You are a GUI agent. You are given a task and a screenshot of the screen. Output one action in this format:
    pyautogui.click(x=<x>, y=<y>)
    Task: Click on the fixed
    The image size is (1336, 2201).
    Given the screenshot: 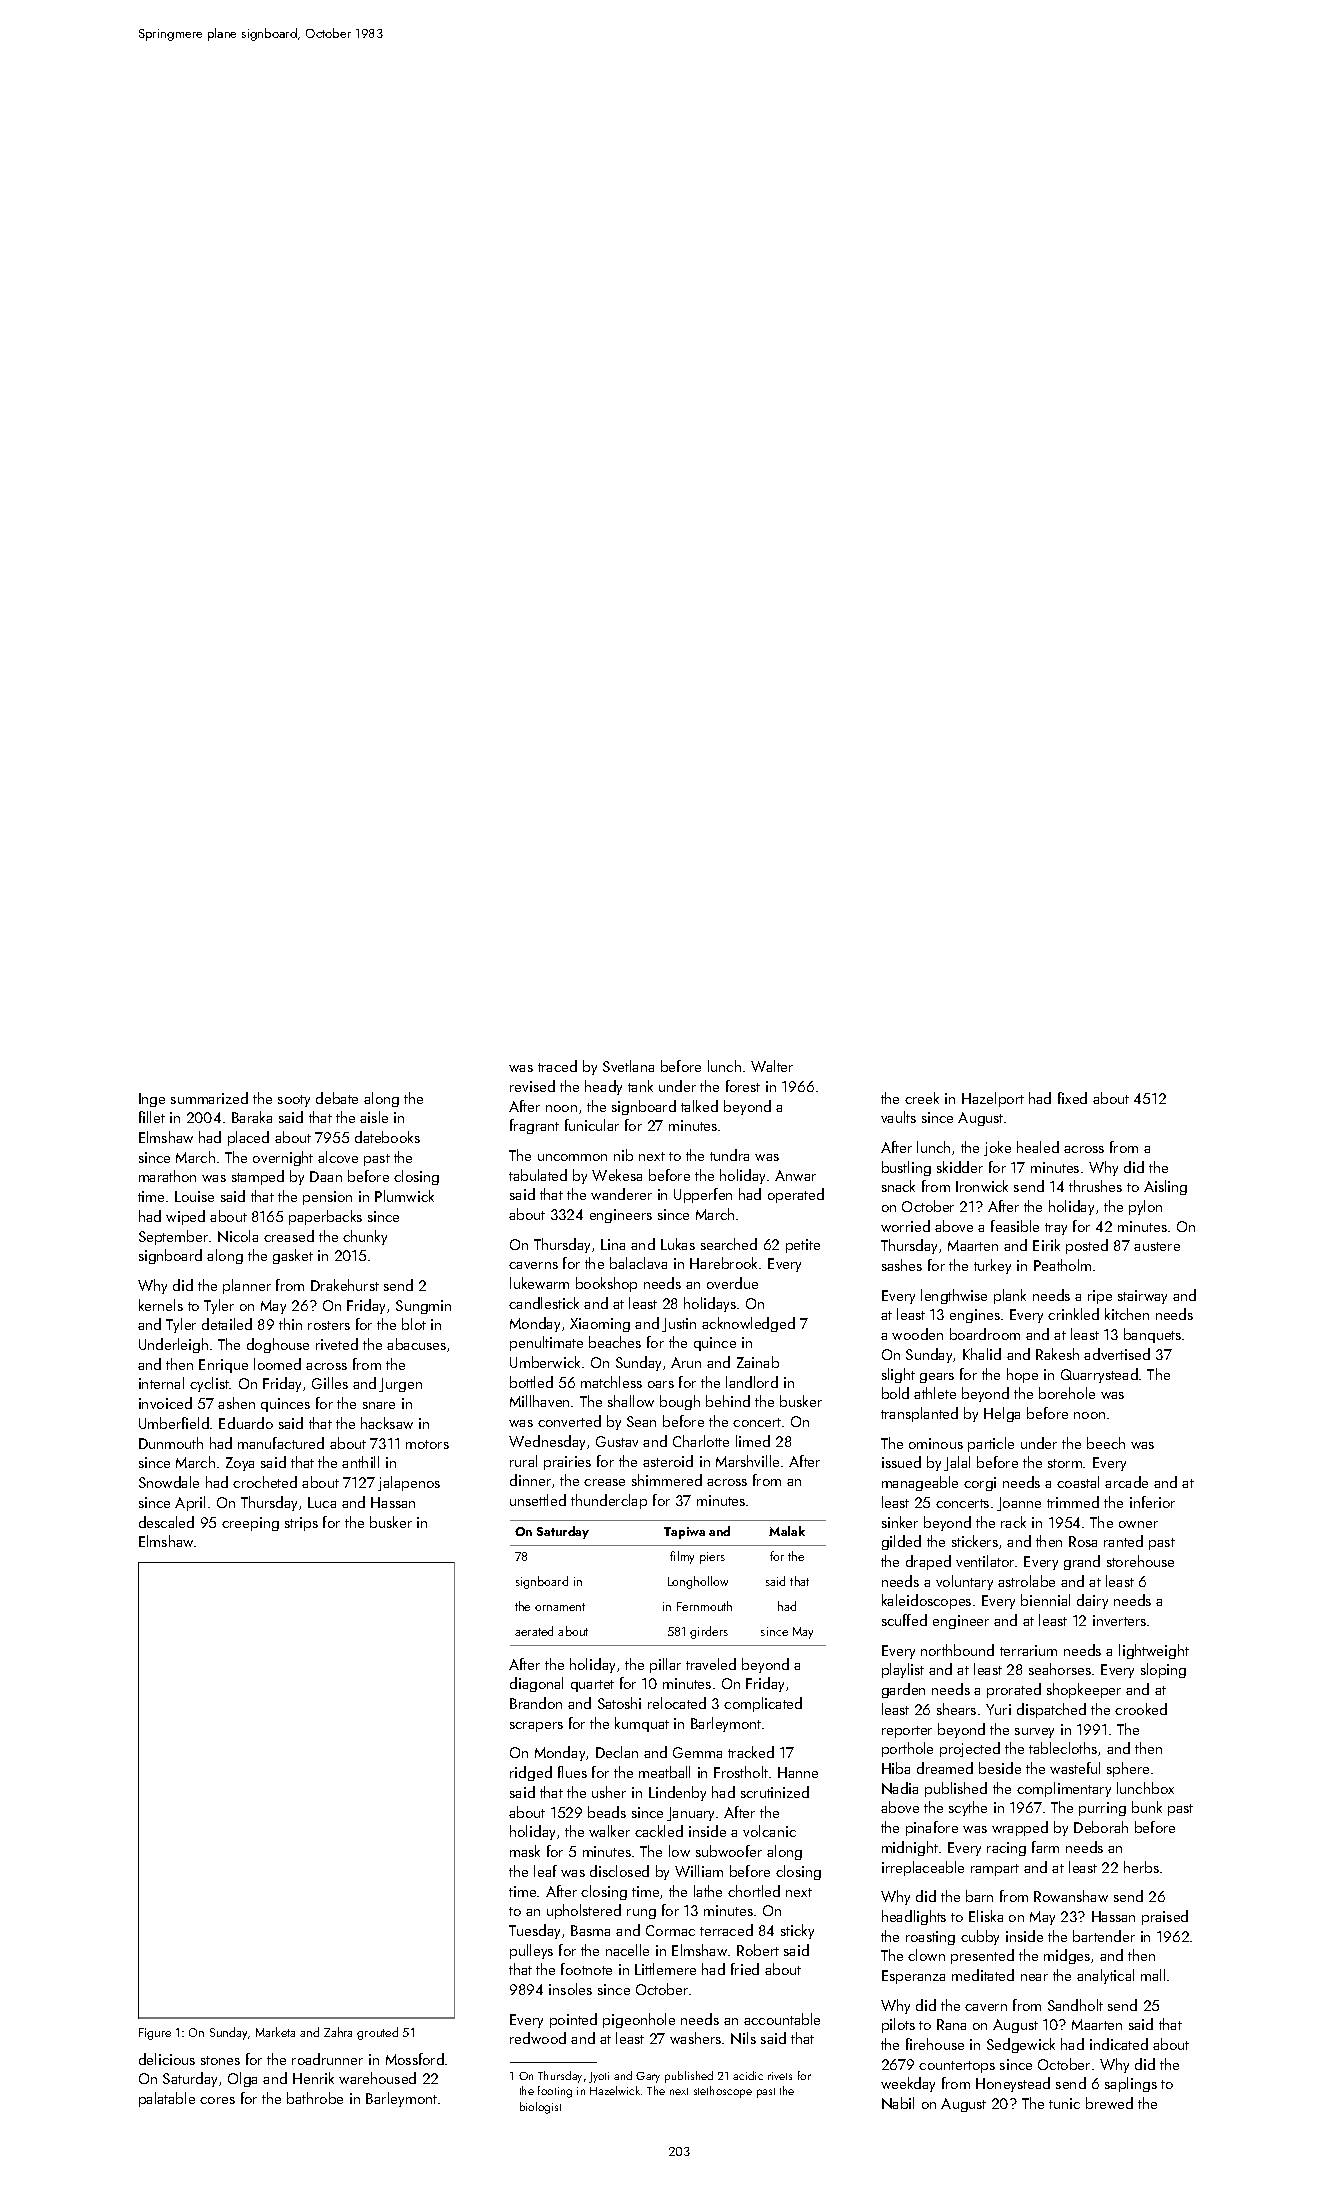 What is the action you would take?
    pyautogui.click(x=1072, y=1098)
